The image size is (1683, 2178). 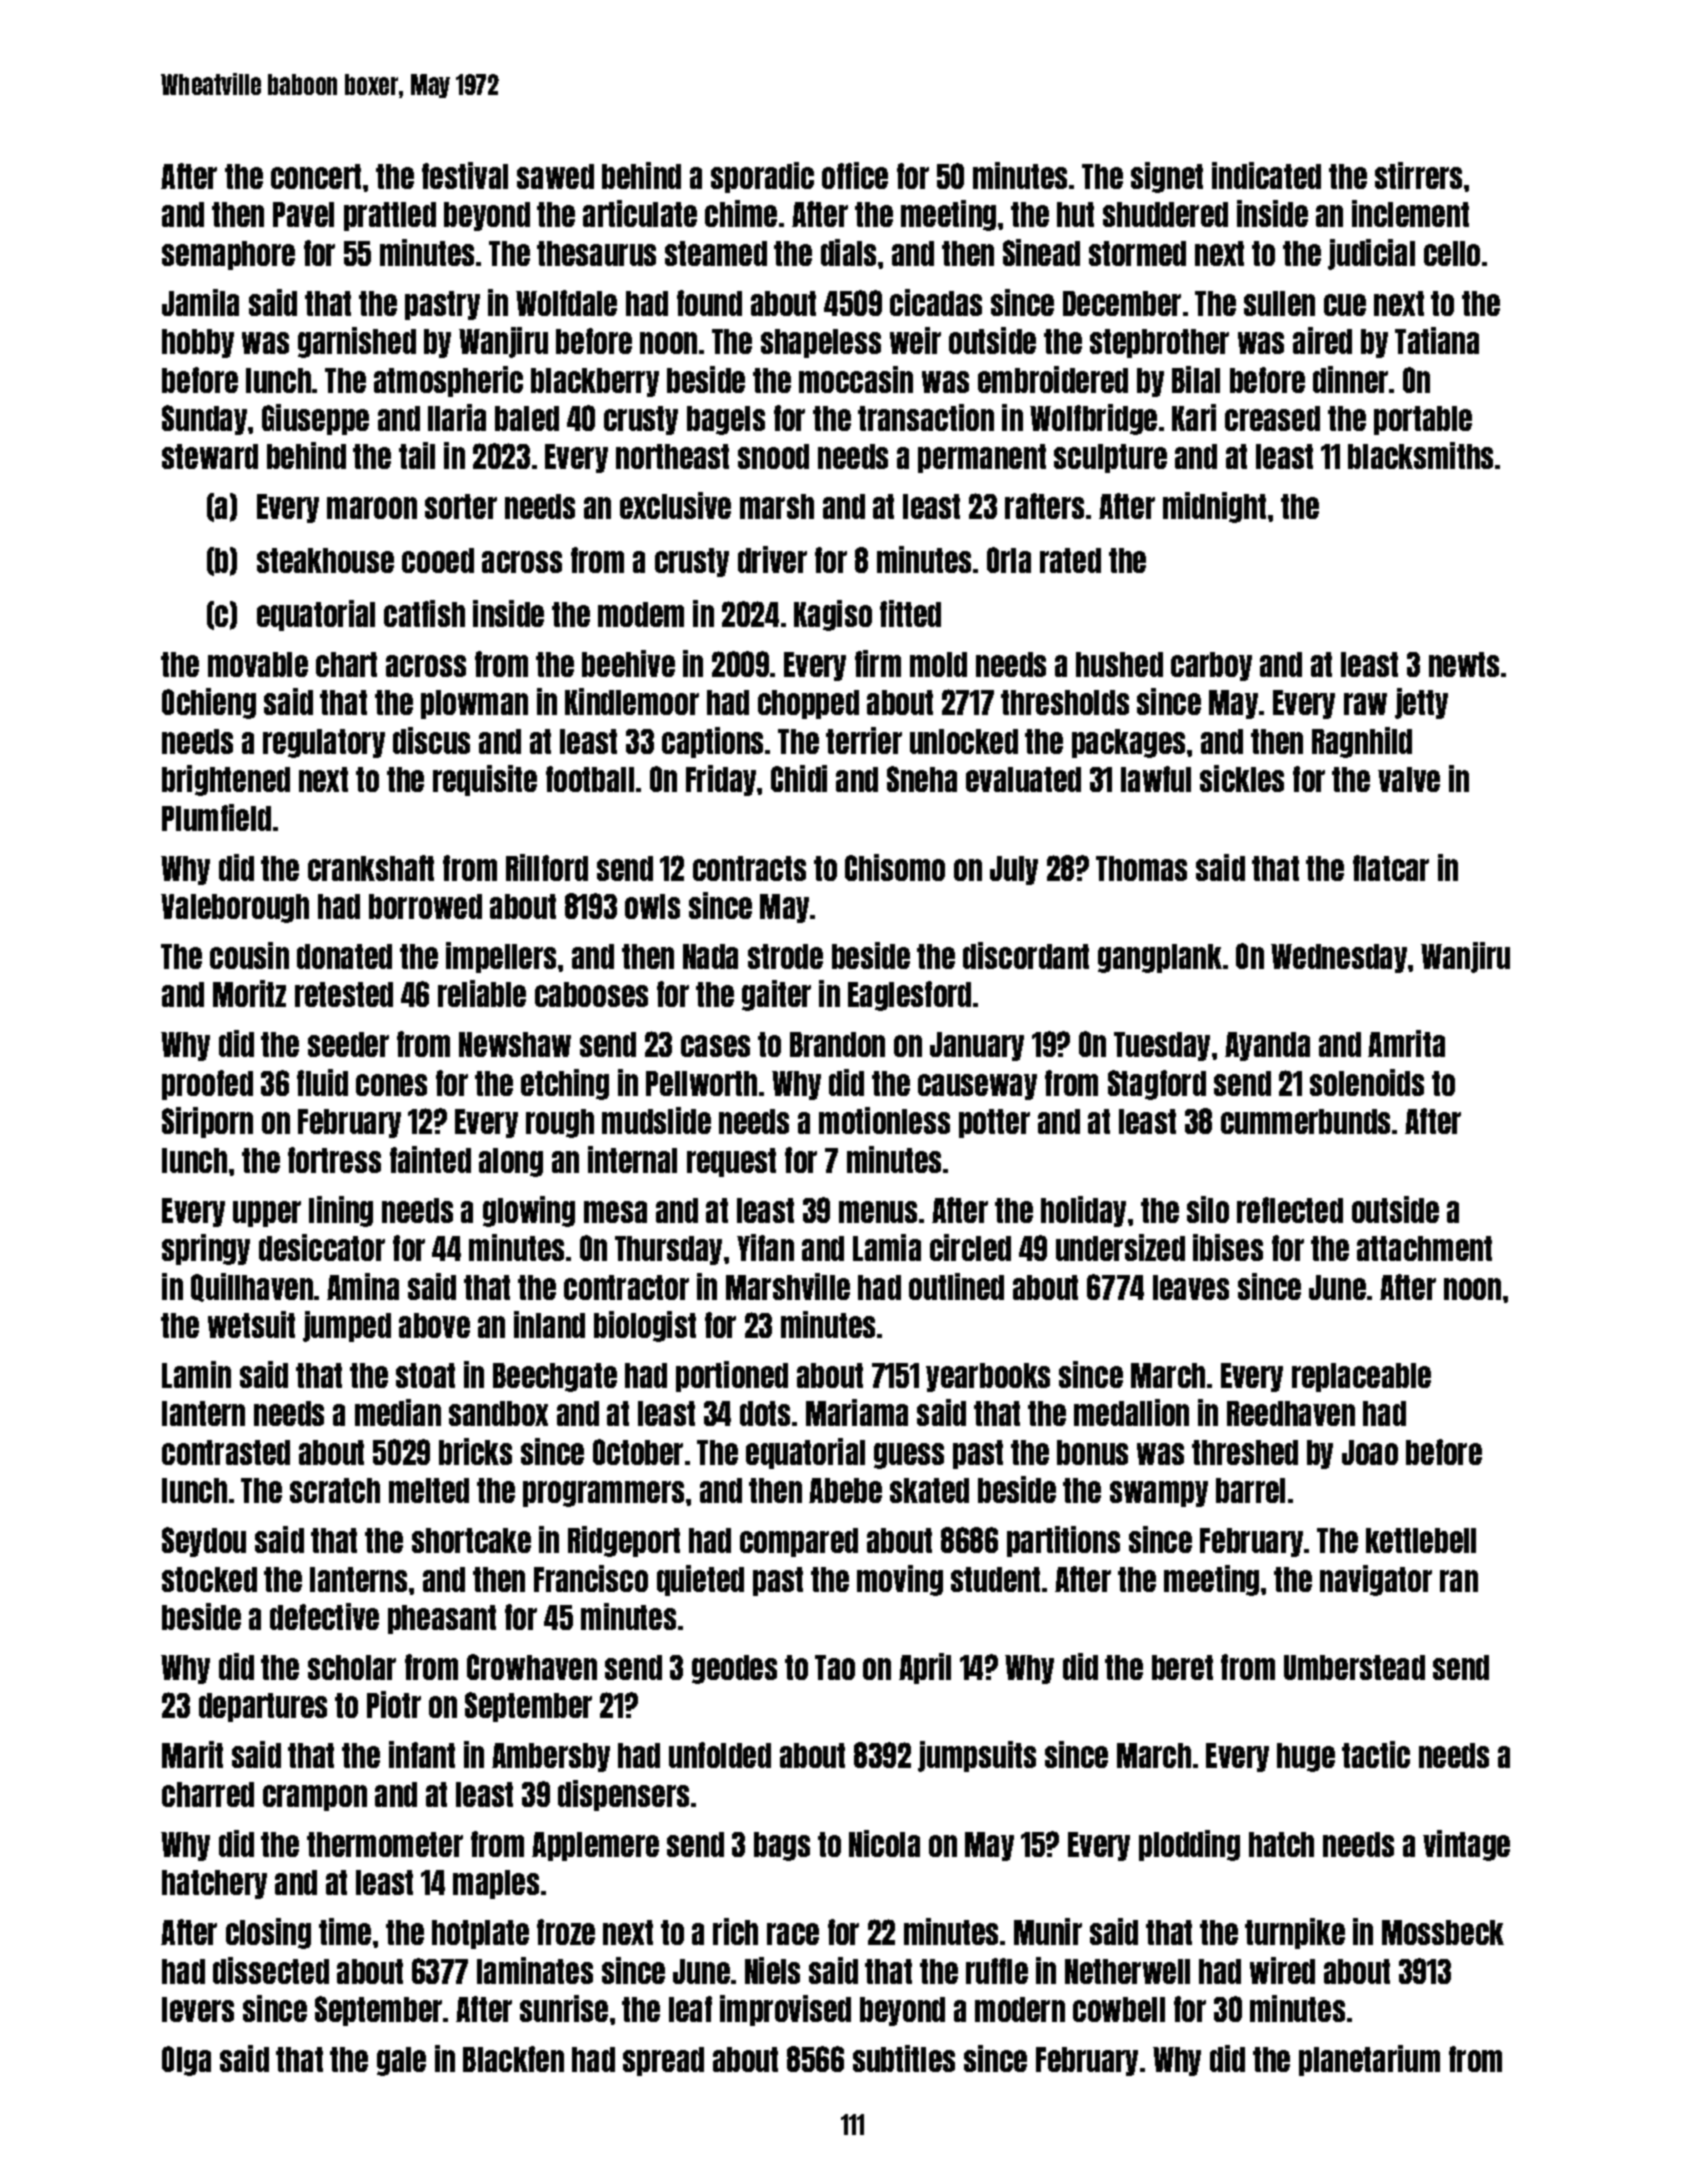 I want to click on concert, so click(x=316, y=176).
